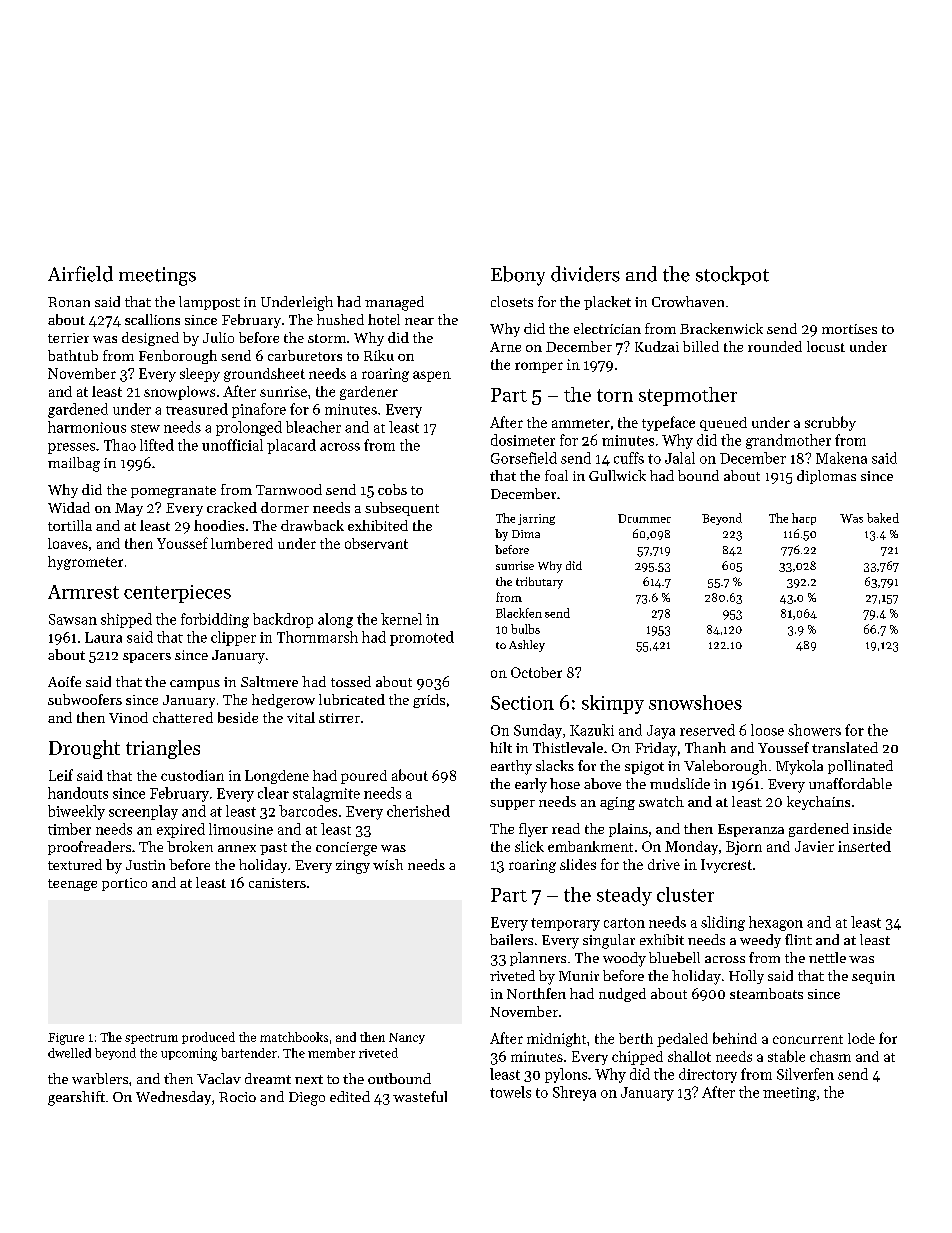 Image resolution: width=952 pixels, height=1233 pixels. I want to click on harp, so click(804, 519).
